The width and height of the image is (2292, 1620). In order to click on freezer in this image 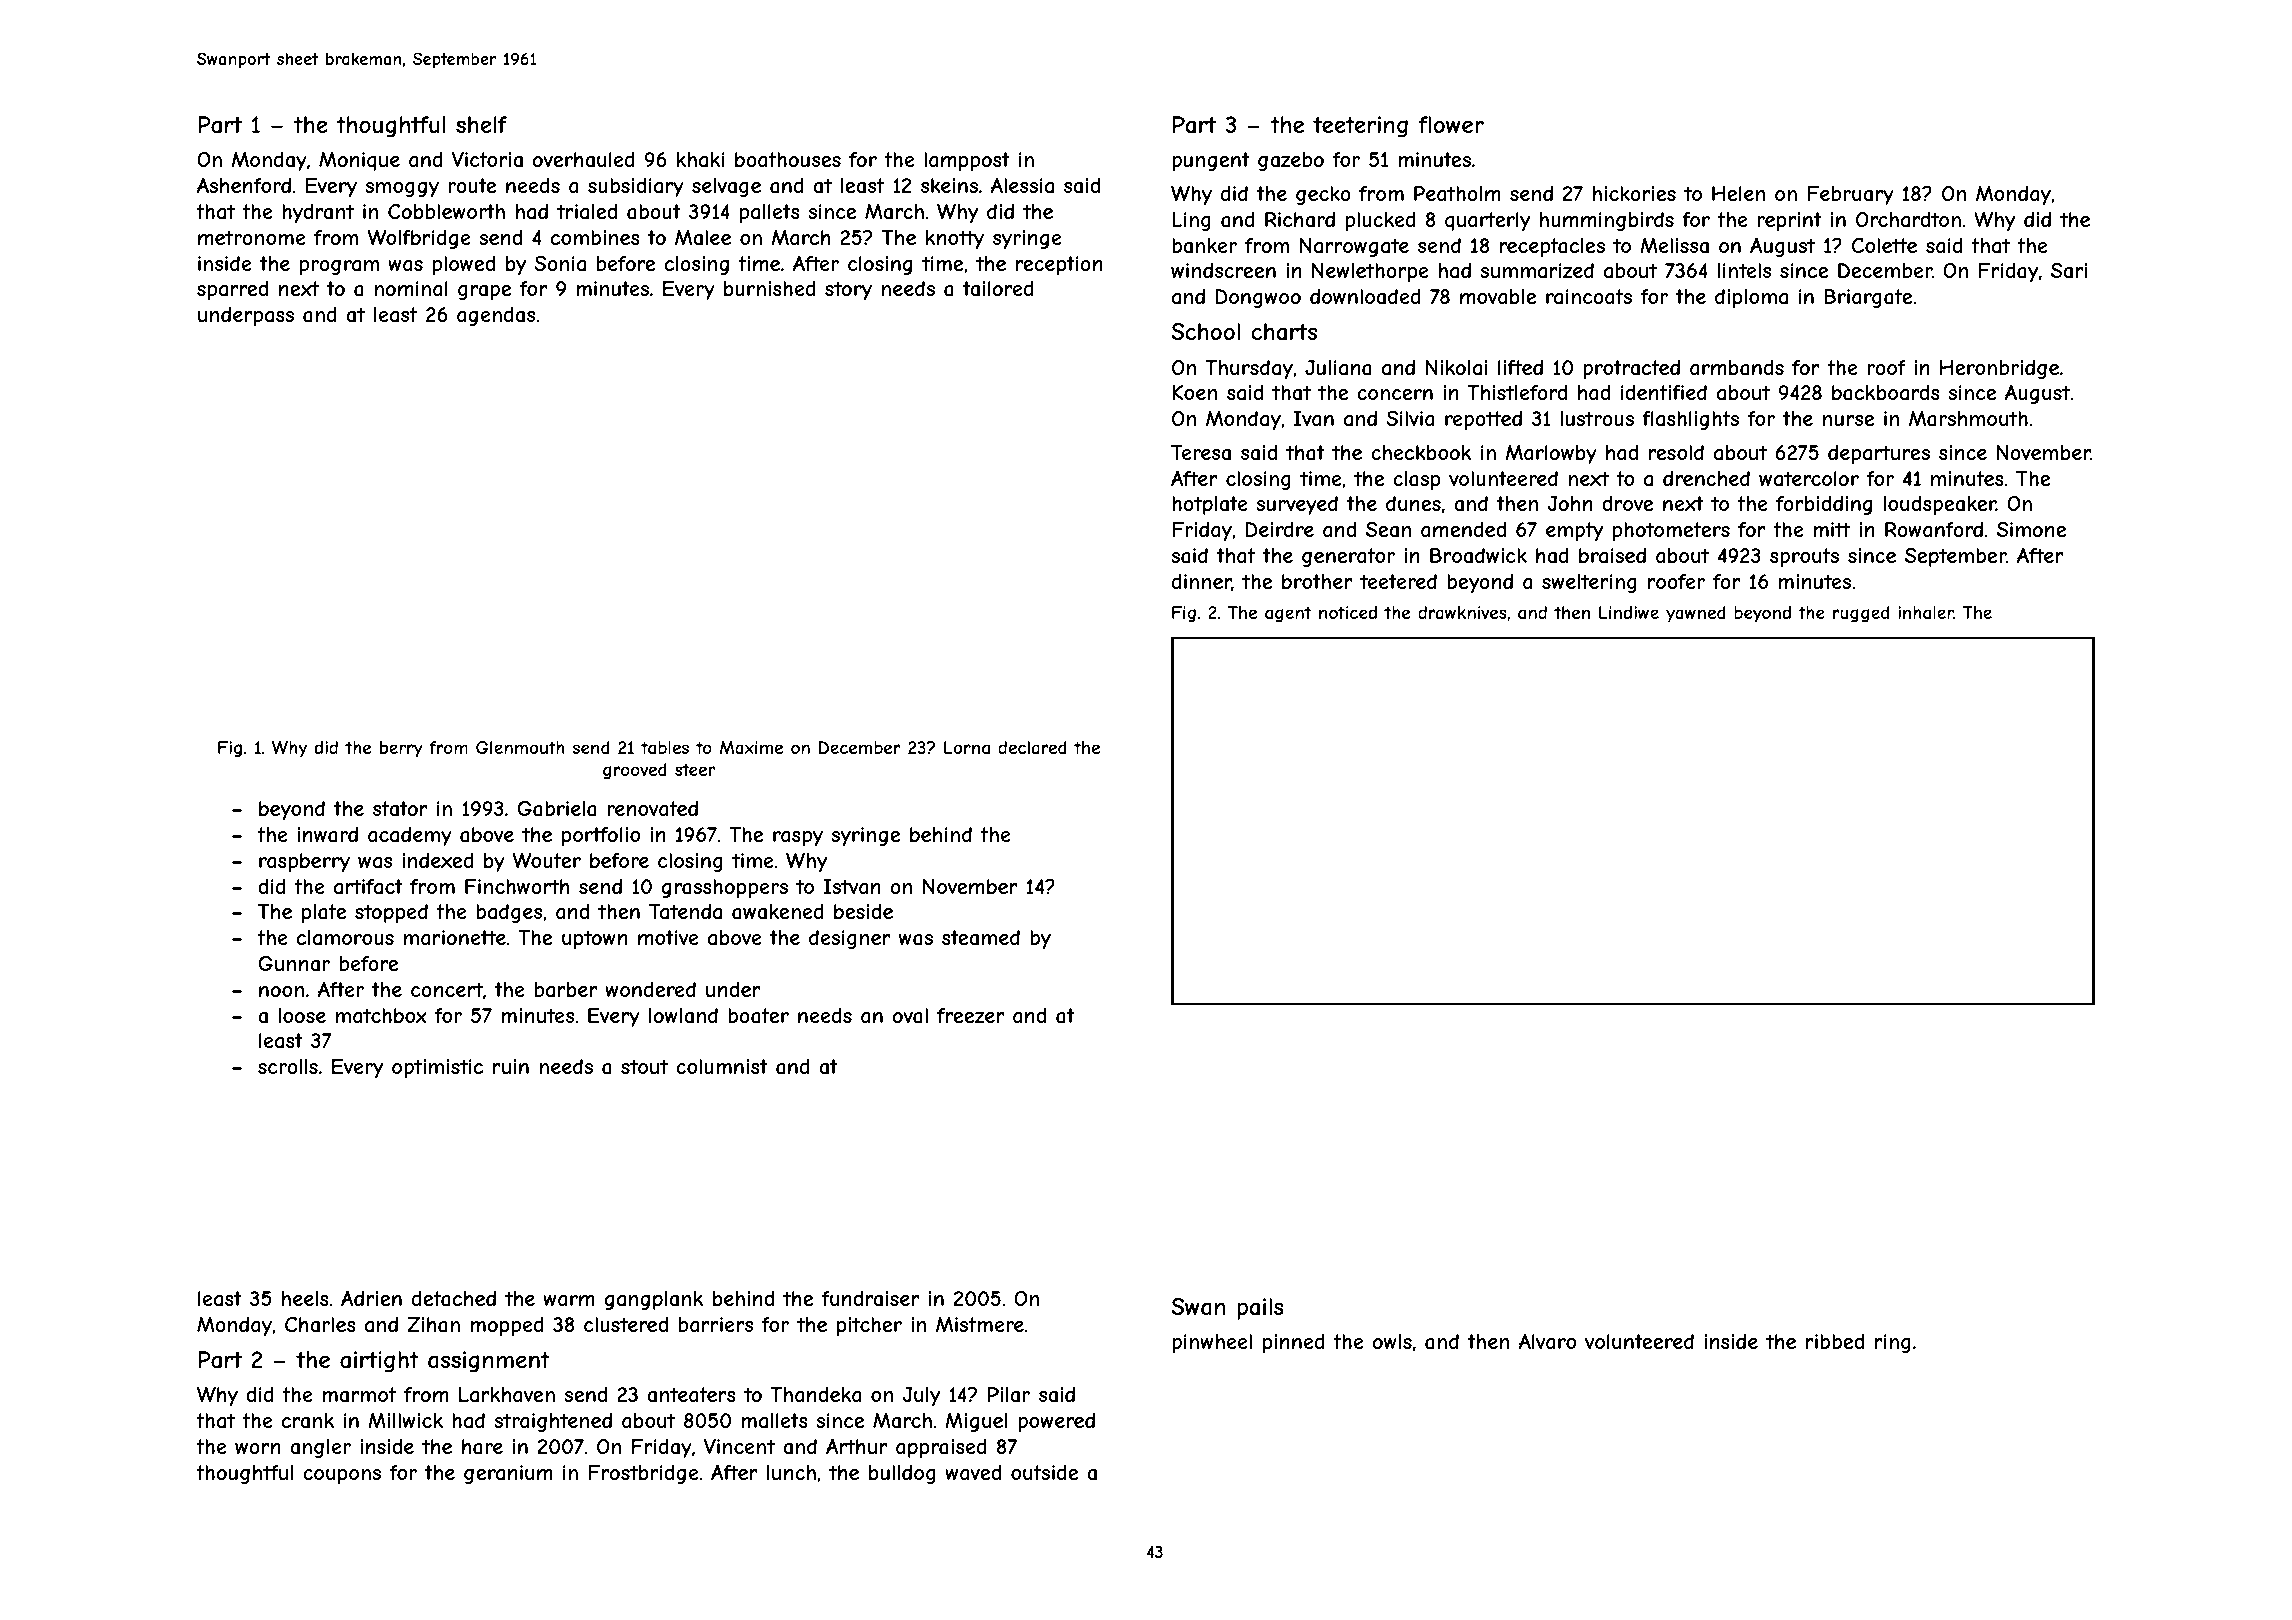, I will do `click(970, 1015)`.
